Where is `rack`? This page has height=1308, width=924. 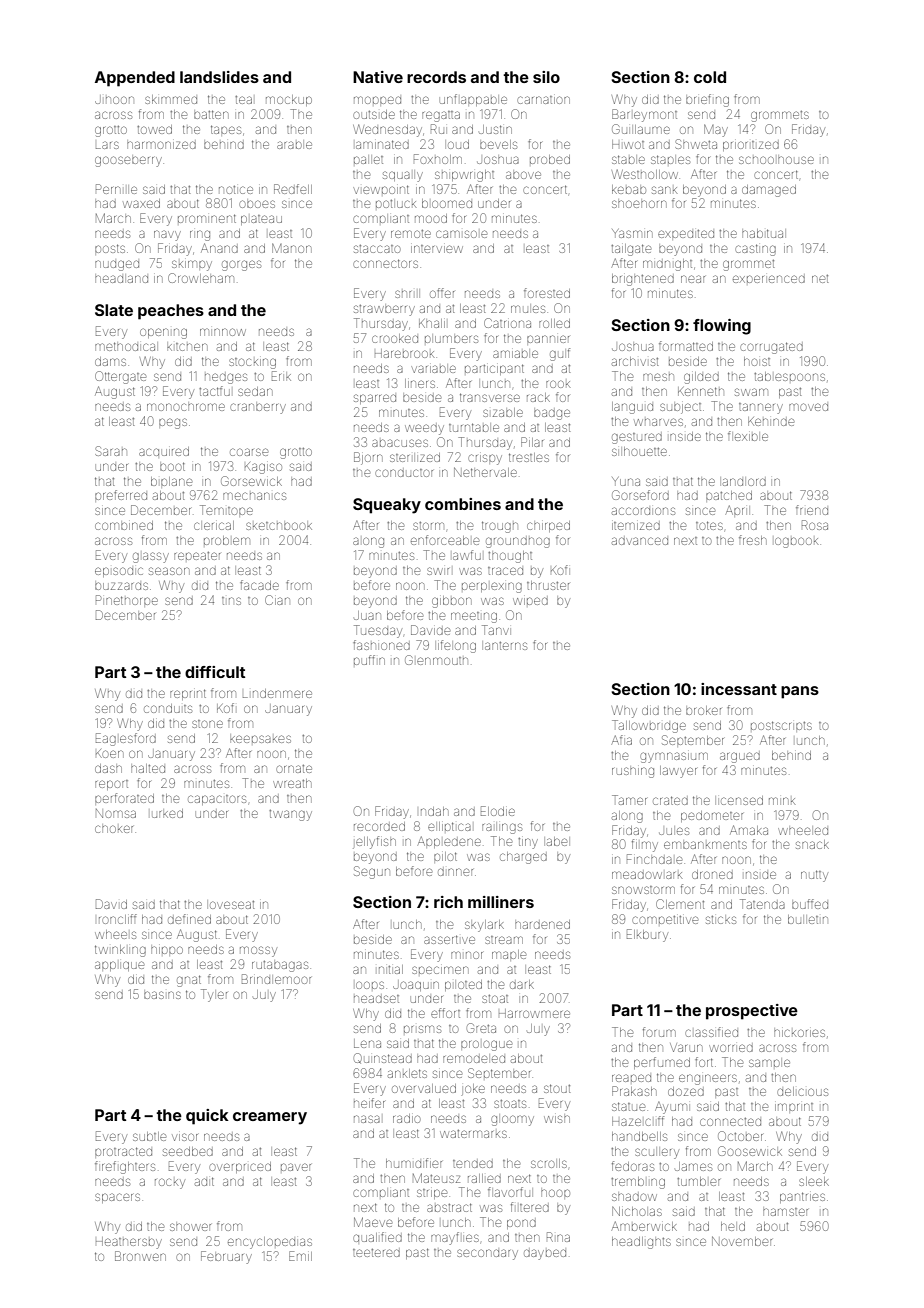 rack is located at coordinates (538, 397).
